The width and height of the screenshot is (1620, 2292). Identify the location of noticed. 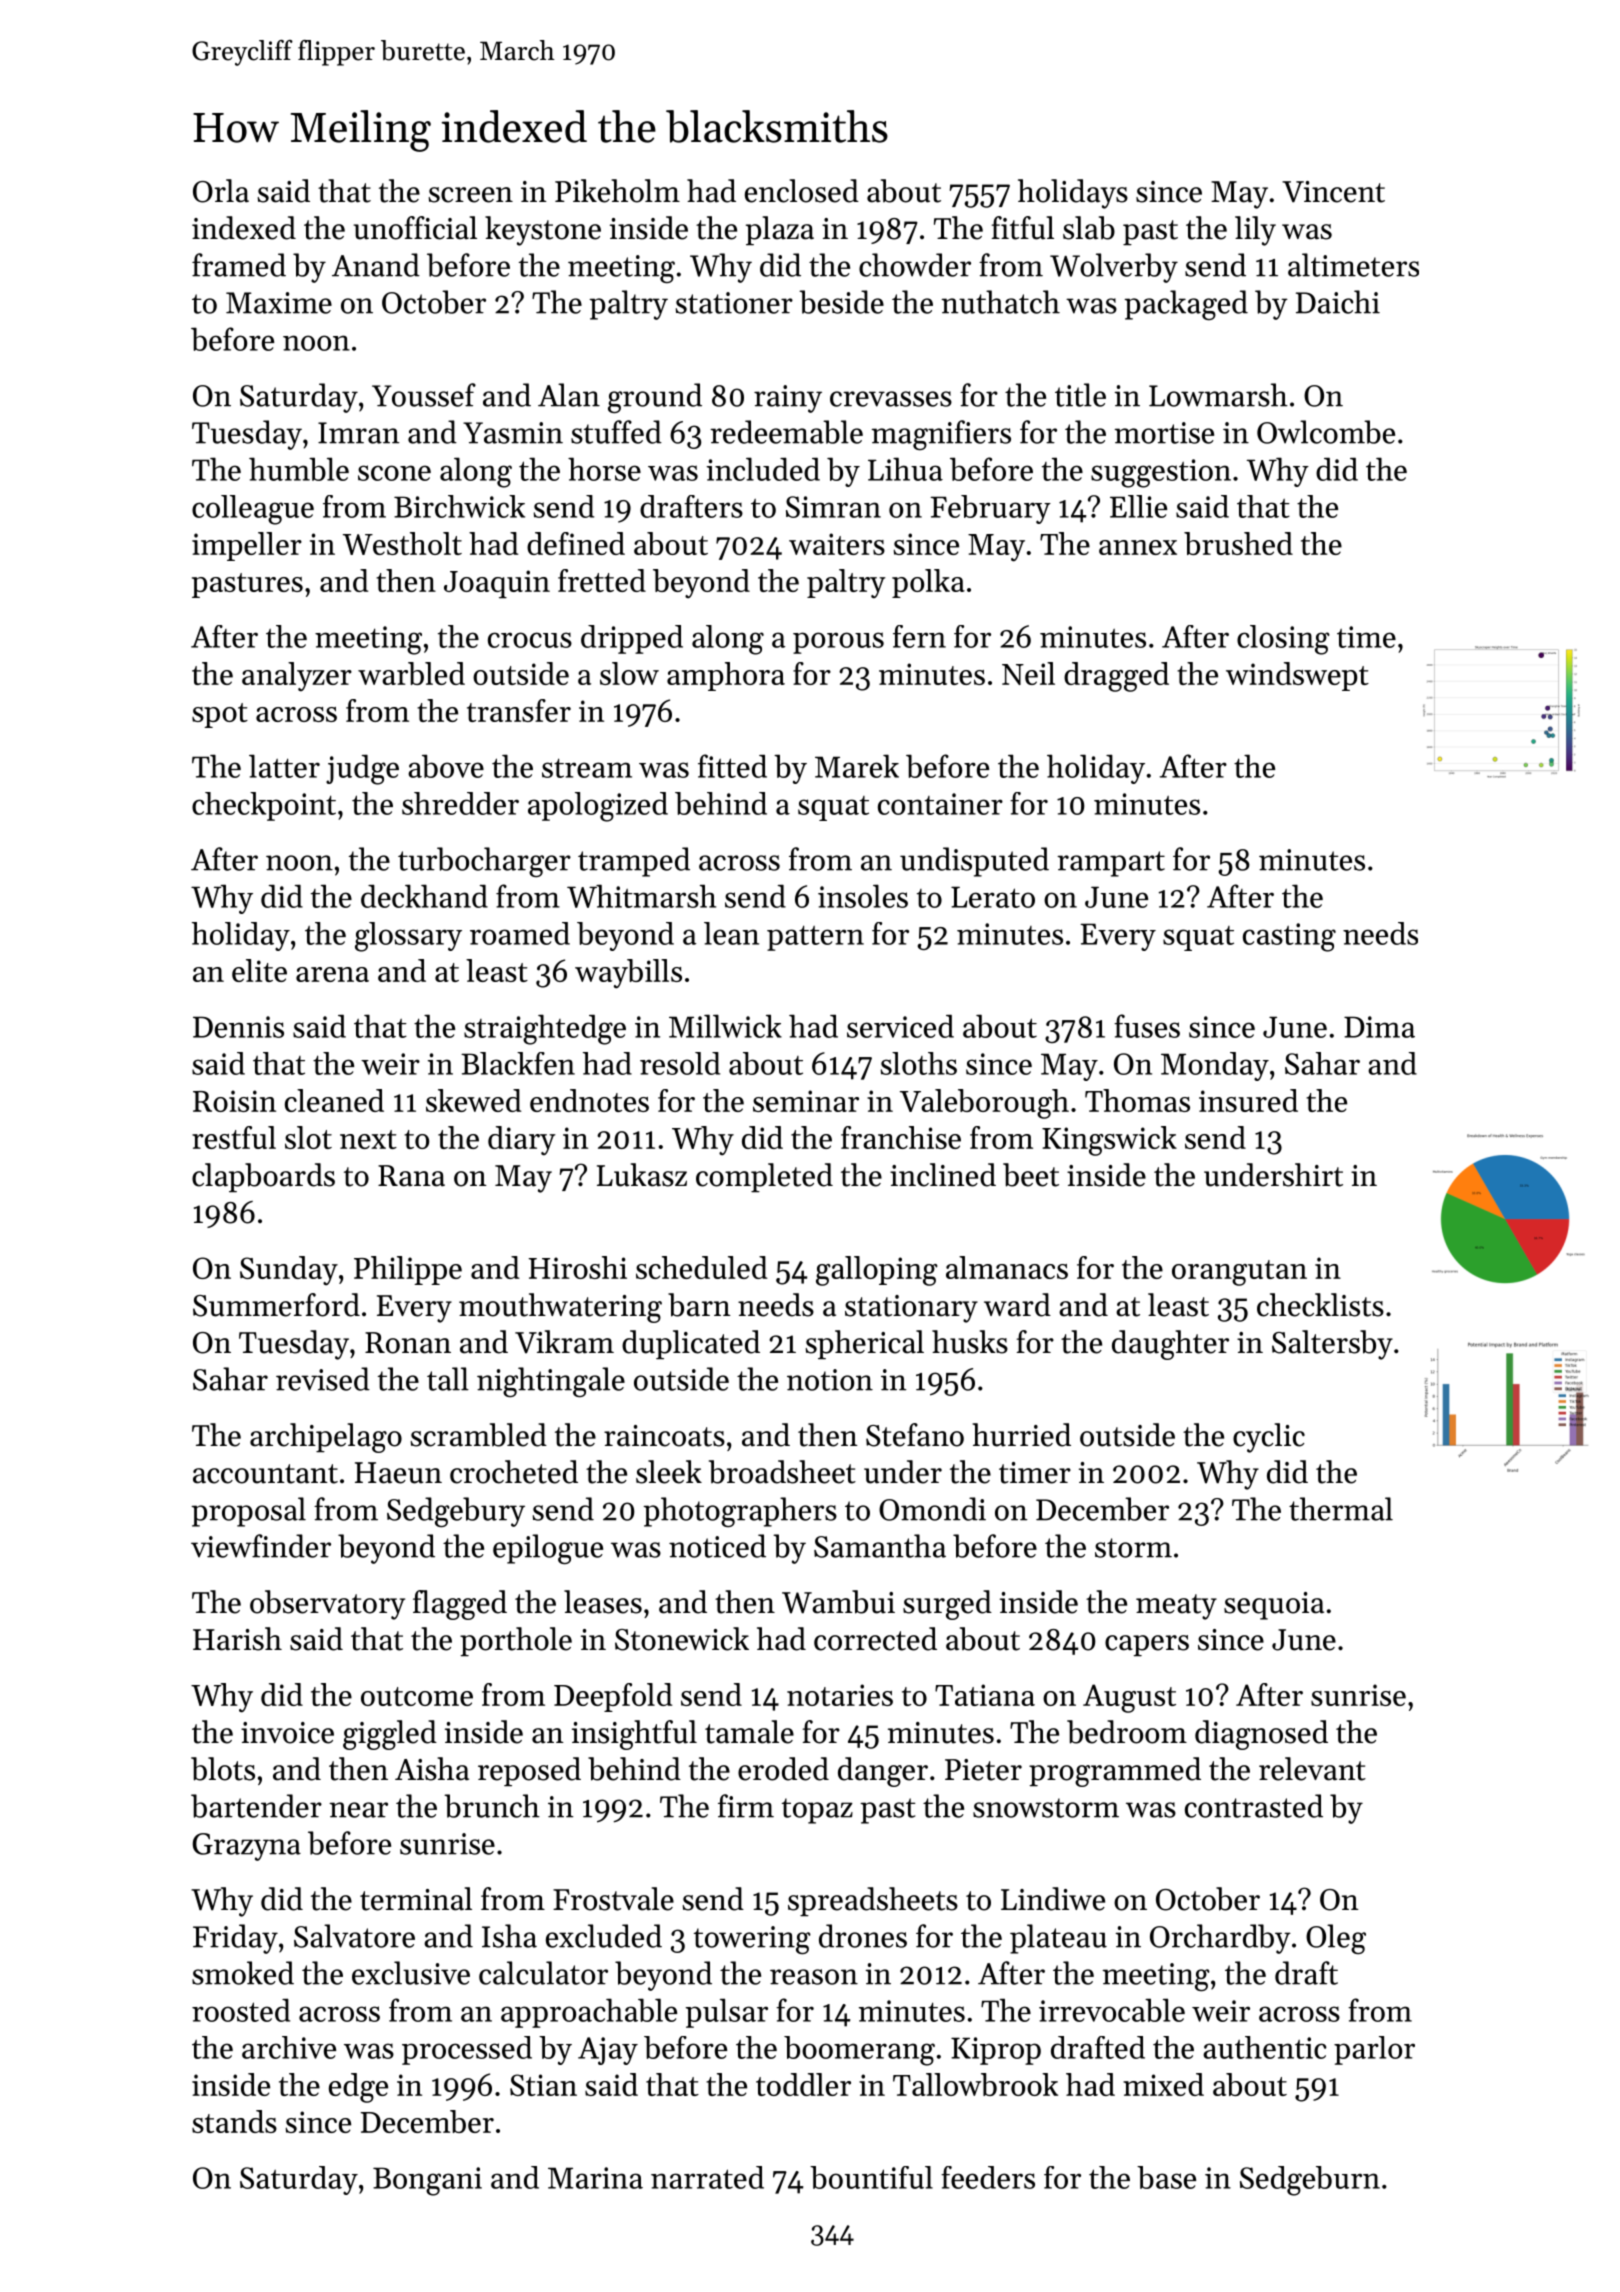
(717, 1546).
